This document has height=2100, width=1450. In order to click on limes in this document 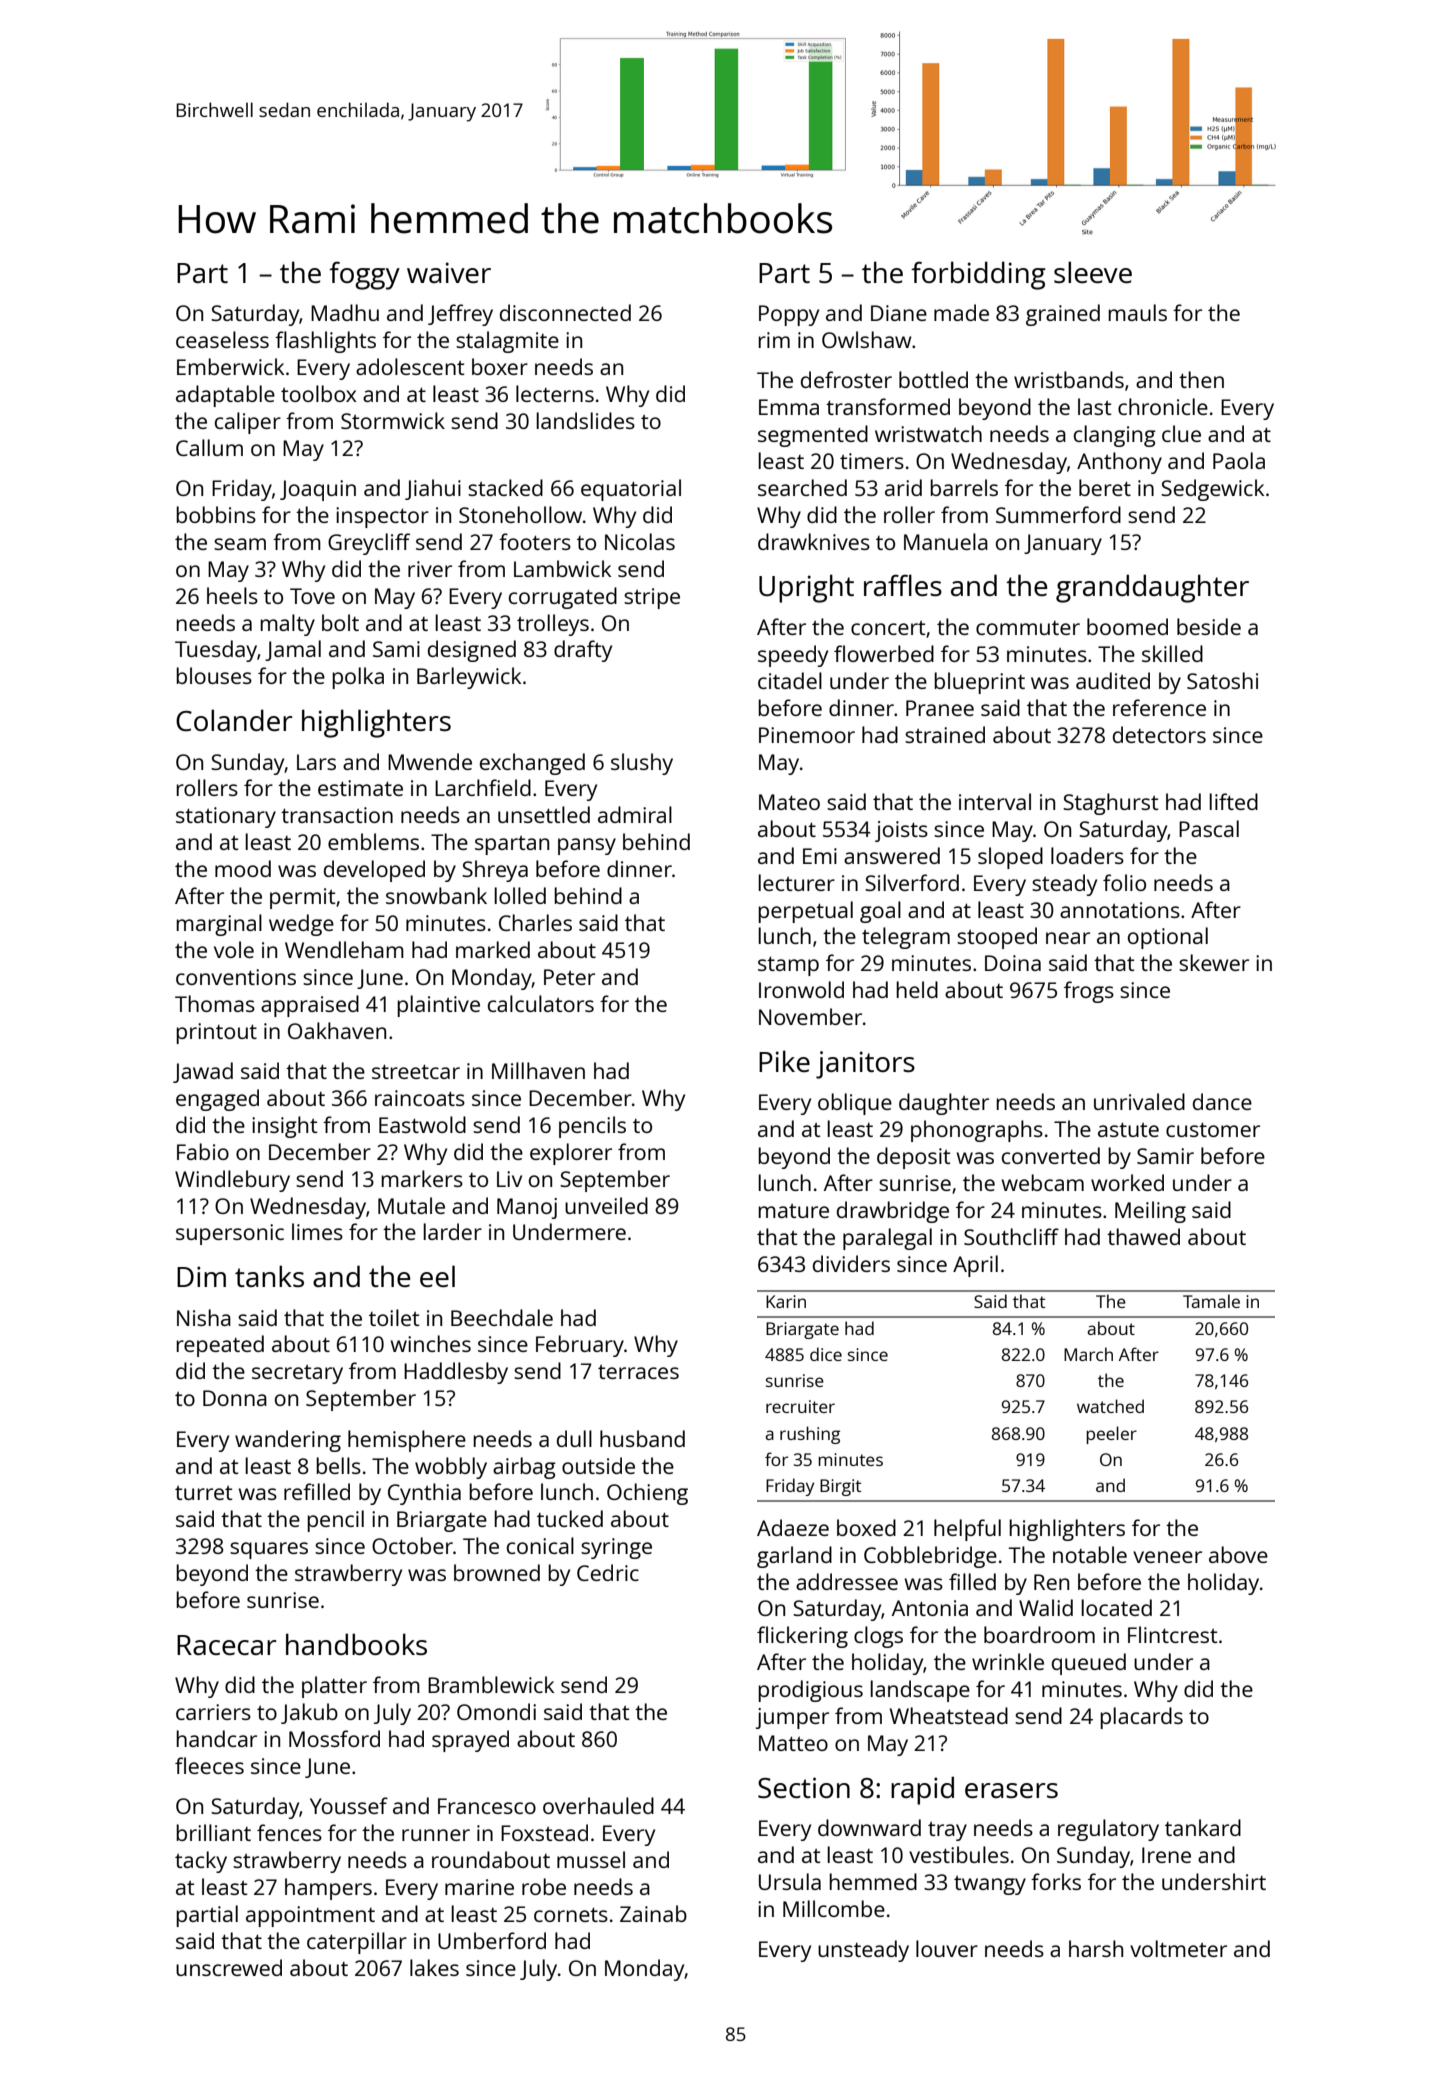, I will do `click(317, 1231)`.
